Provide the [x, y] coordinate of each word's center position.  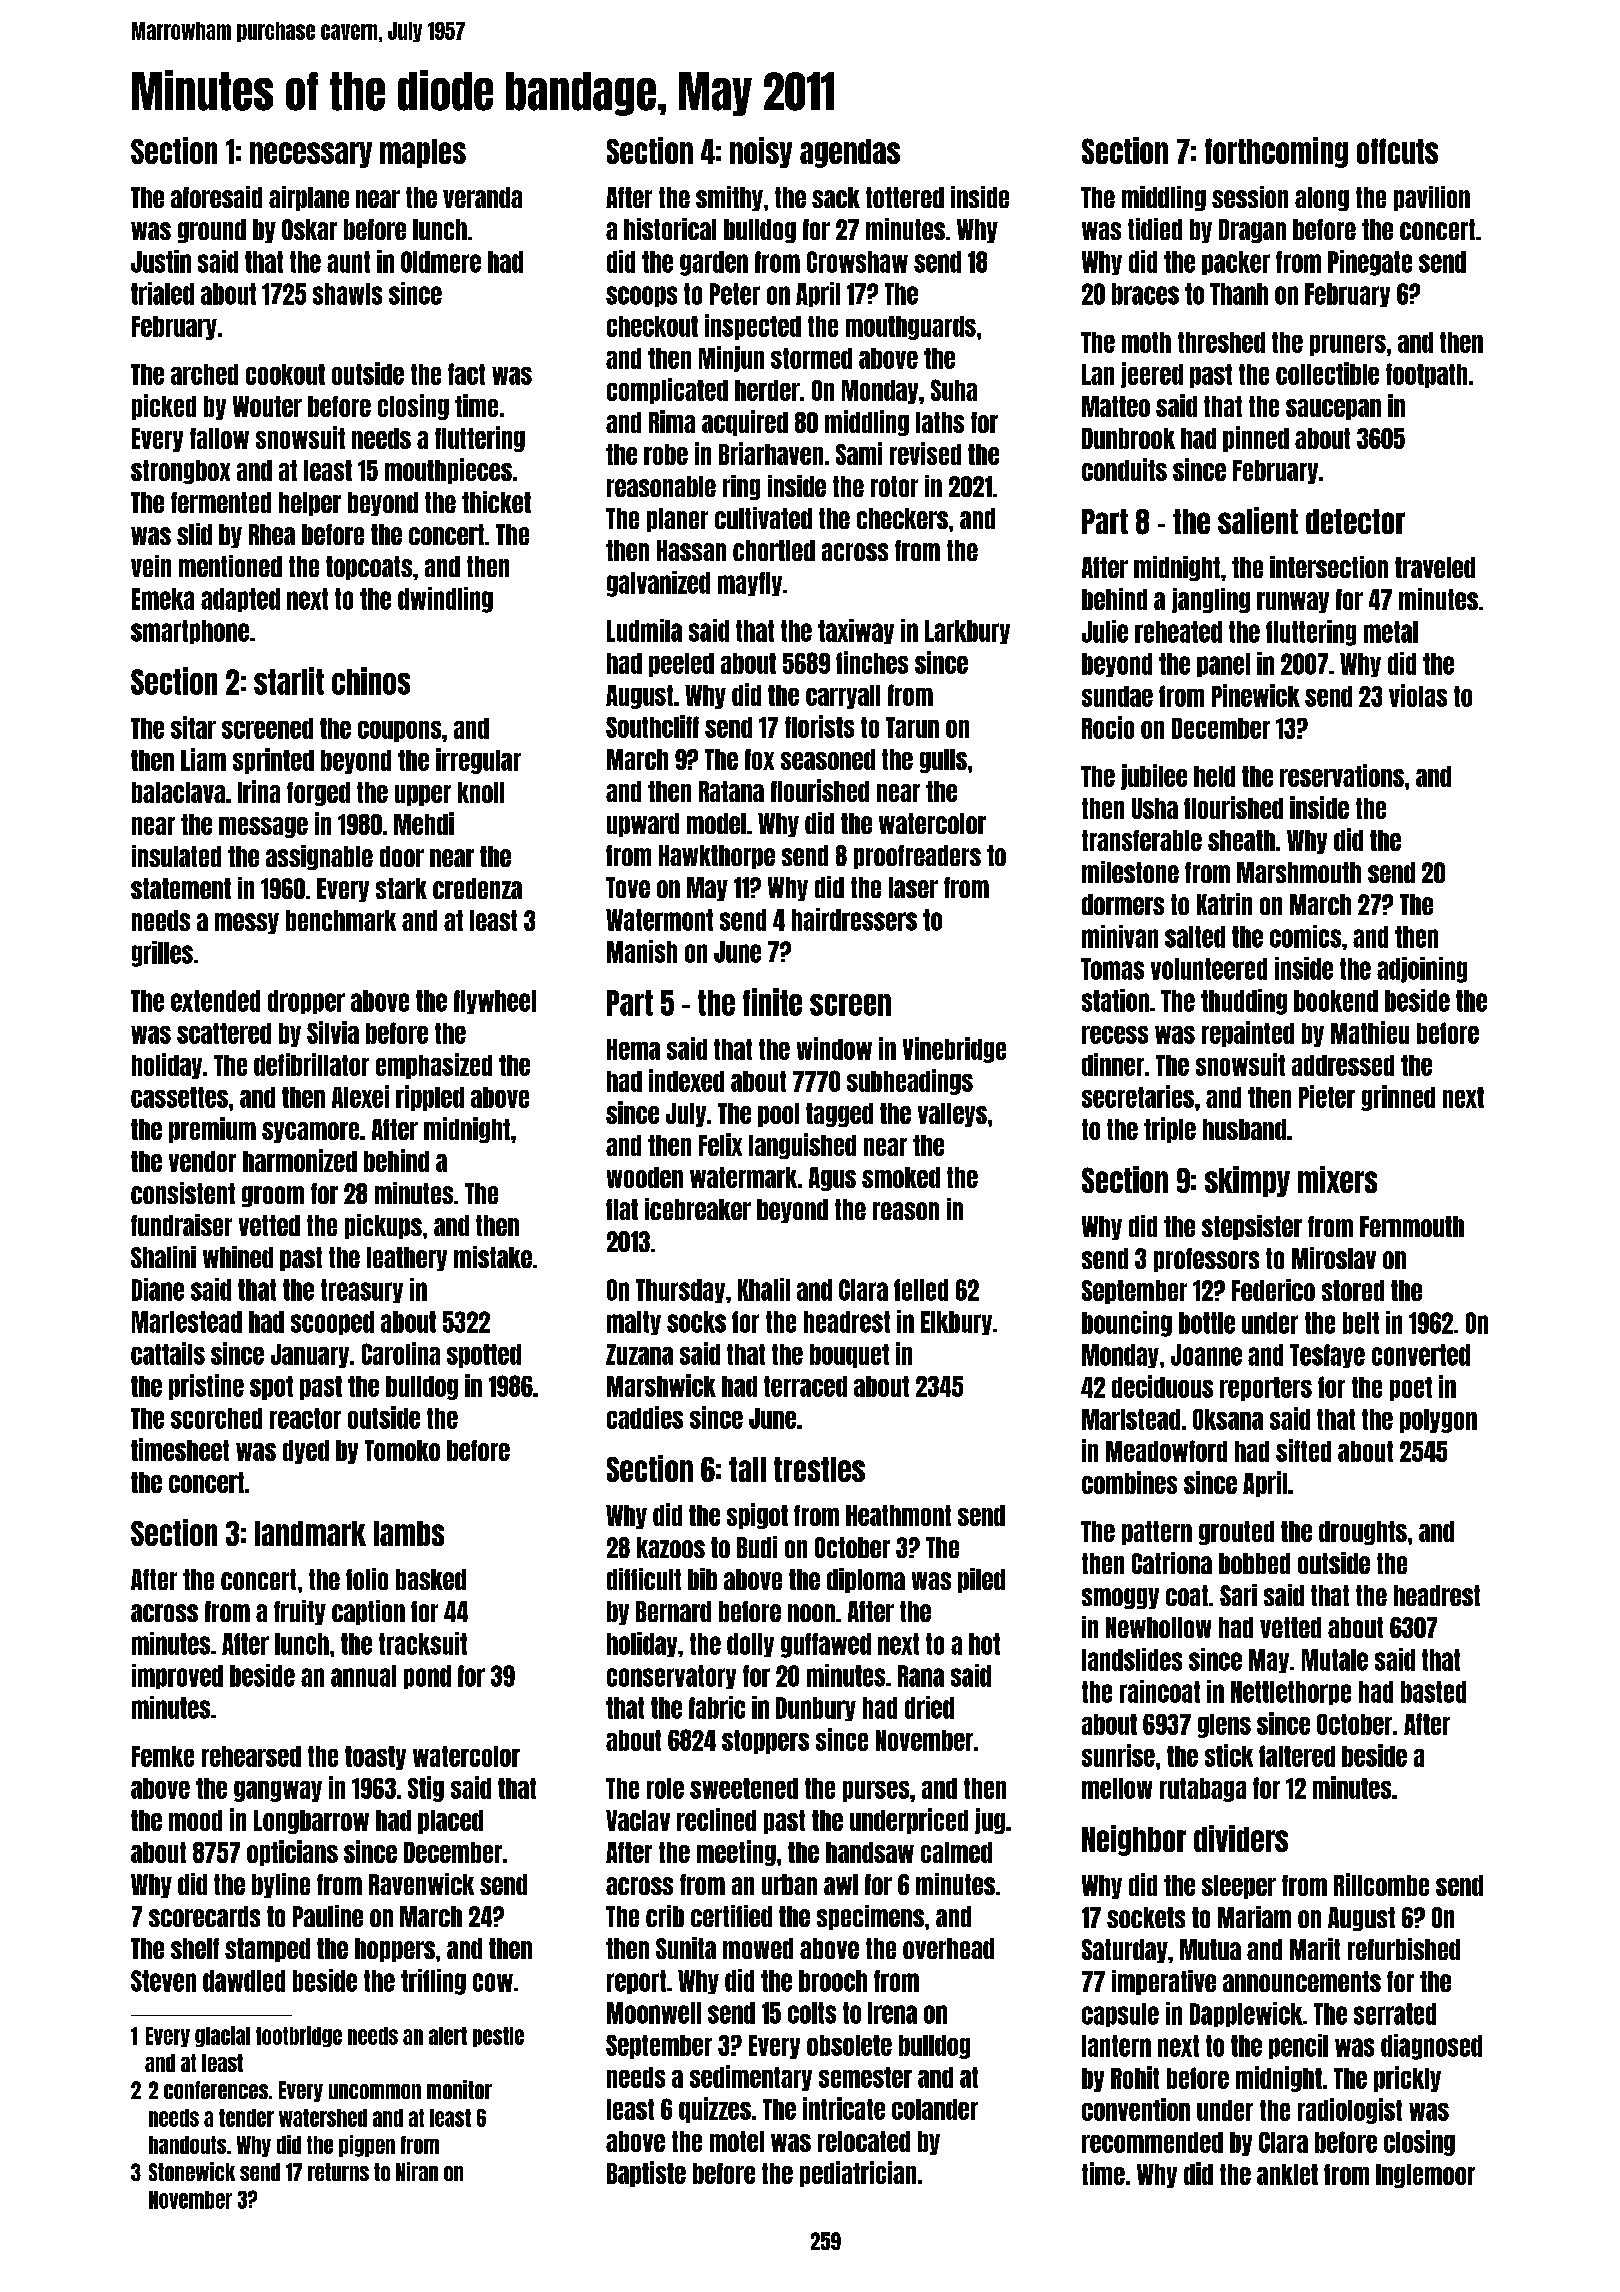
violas [1418, 695]
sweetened [744, 1788]
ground [212, 231]
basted [1433, 1692]
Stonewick [192, 2171]
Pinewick [1256, 695]
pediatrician [858, 2174]
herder [767, 390]
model [716, 823]
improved [177, 1676]
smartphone [190, 632]
